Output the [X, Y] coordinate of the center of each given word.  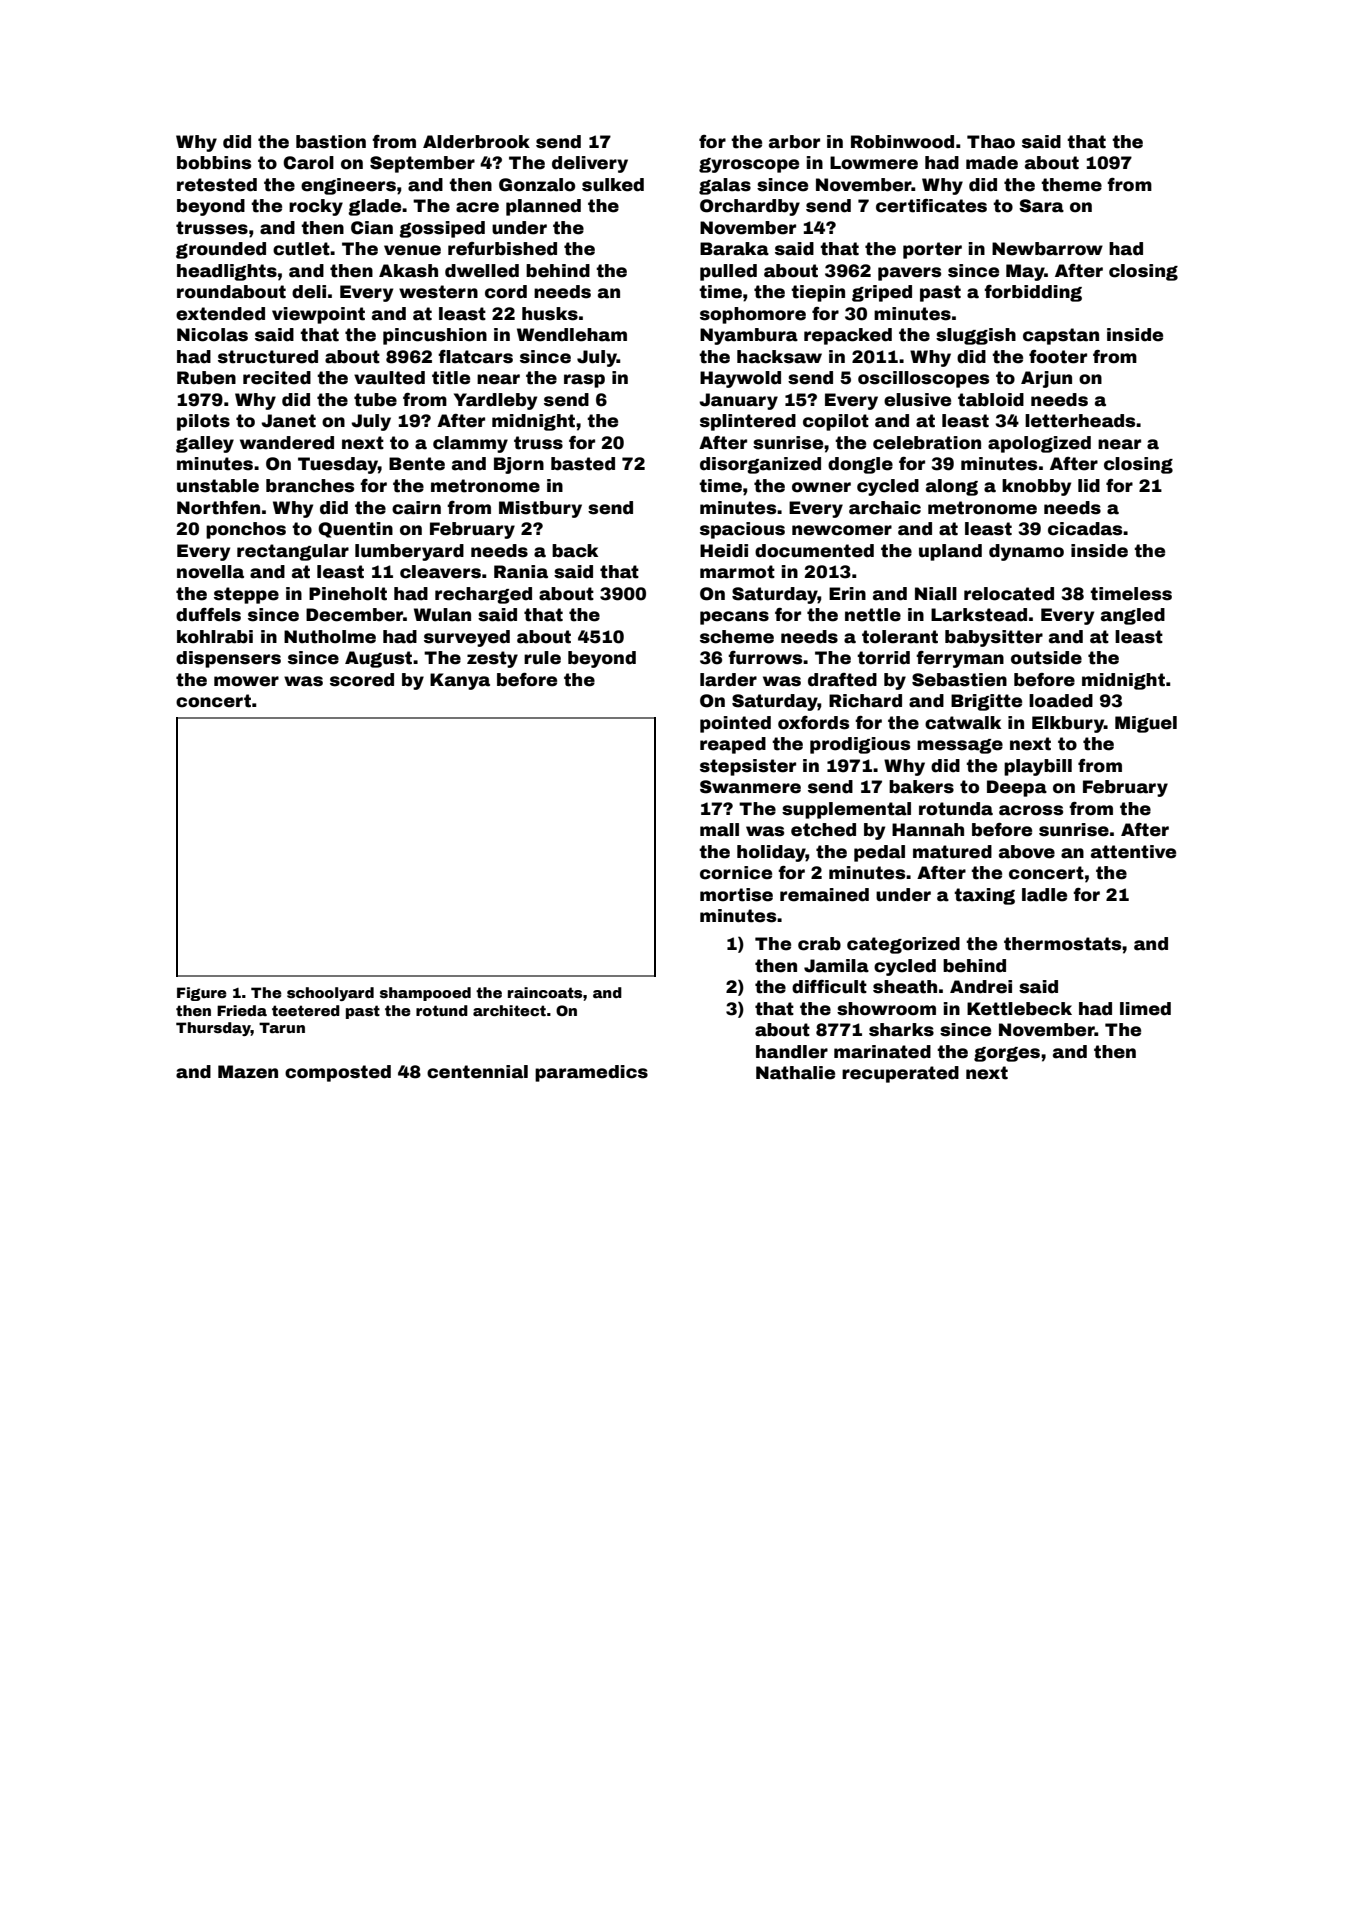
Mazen [248, 1072]
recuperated [900, 1074]
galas [725, 186]
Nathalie [795, 1073]
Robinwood [902, 142]
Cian [372, 228]
